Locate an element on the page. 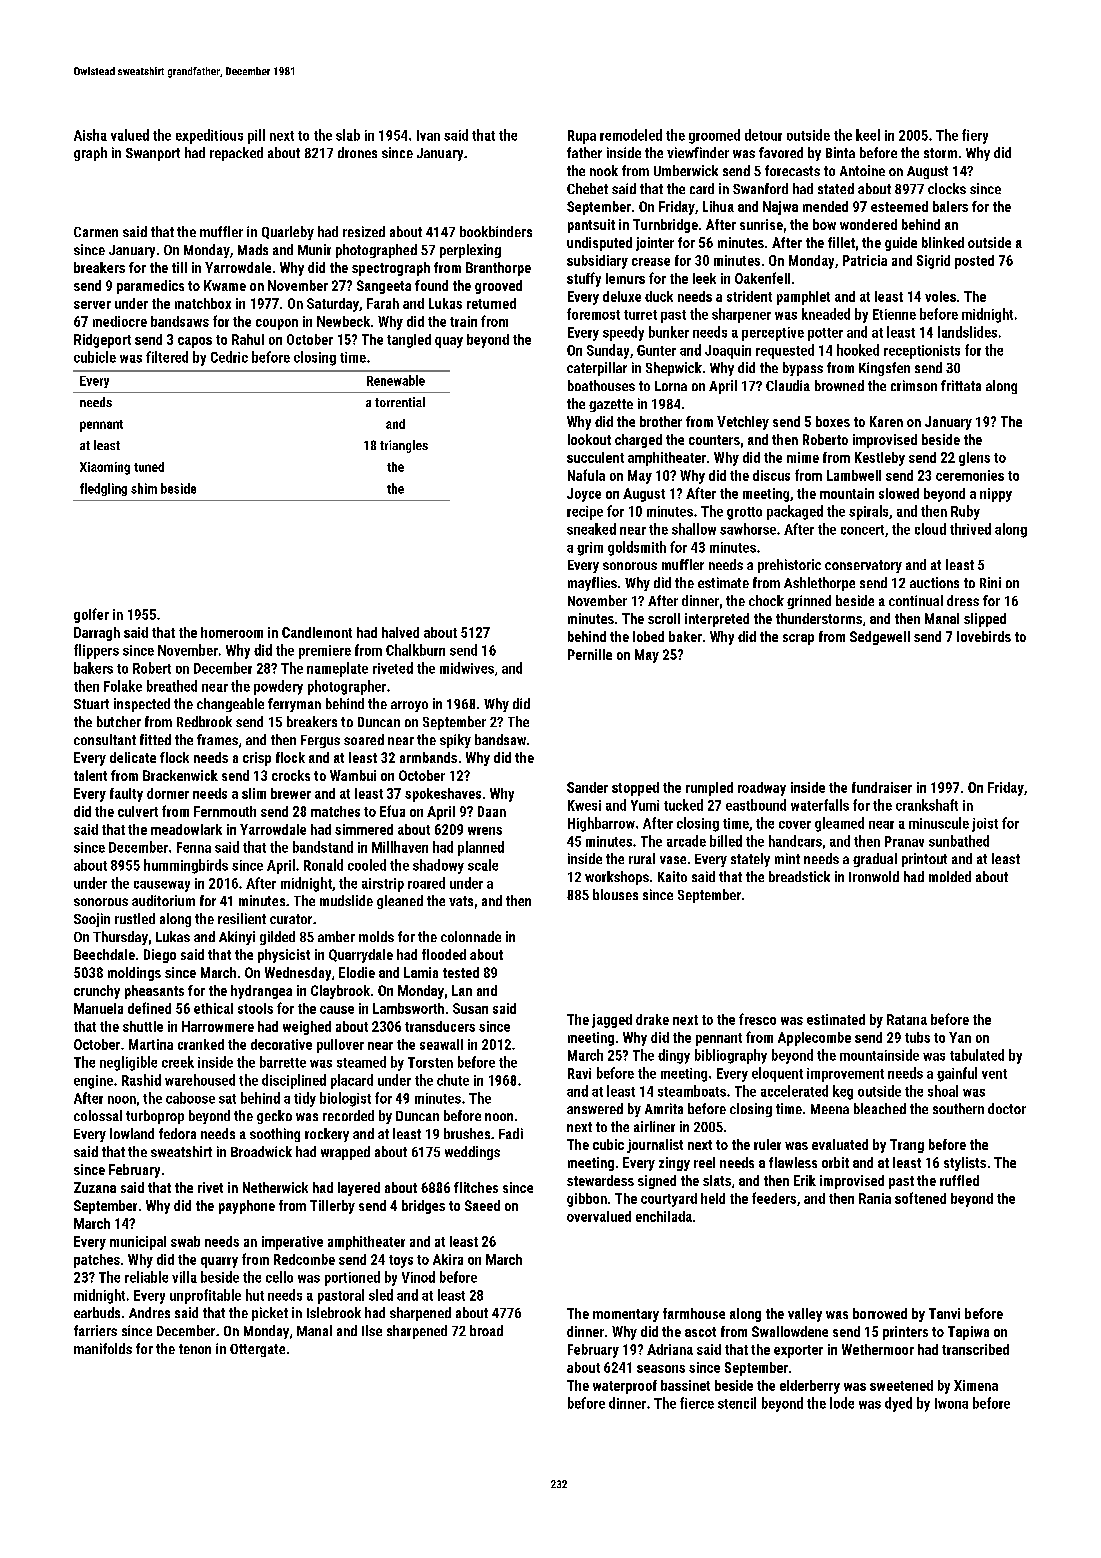  courtyard is located at coordinates (669, 1200).
